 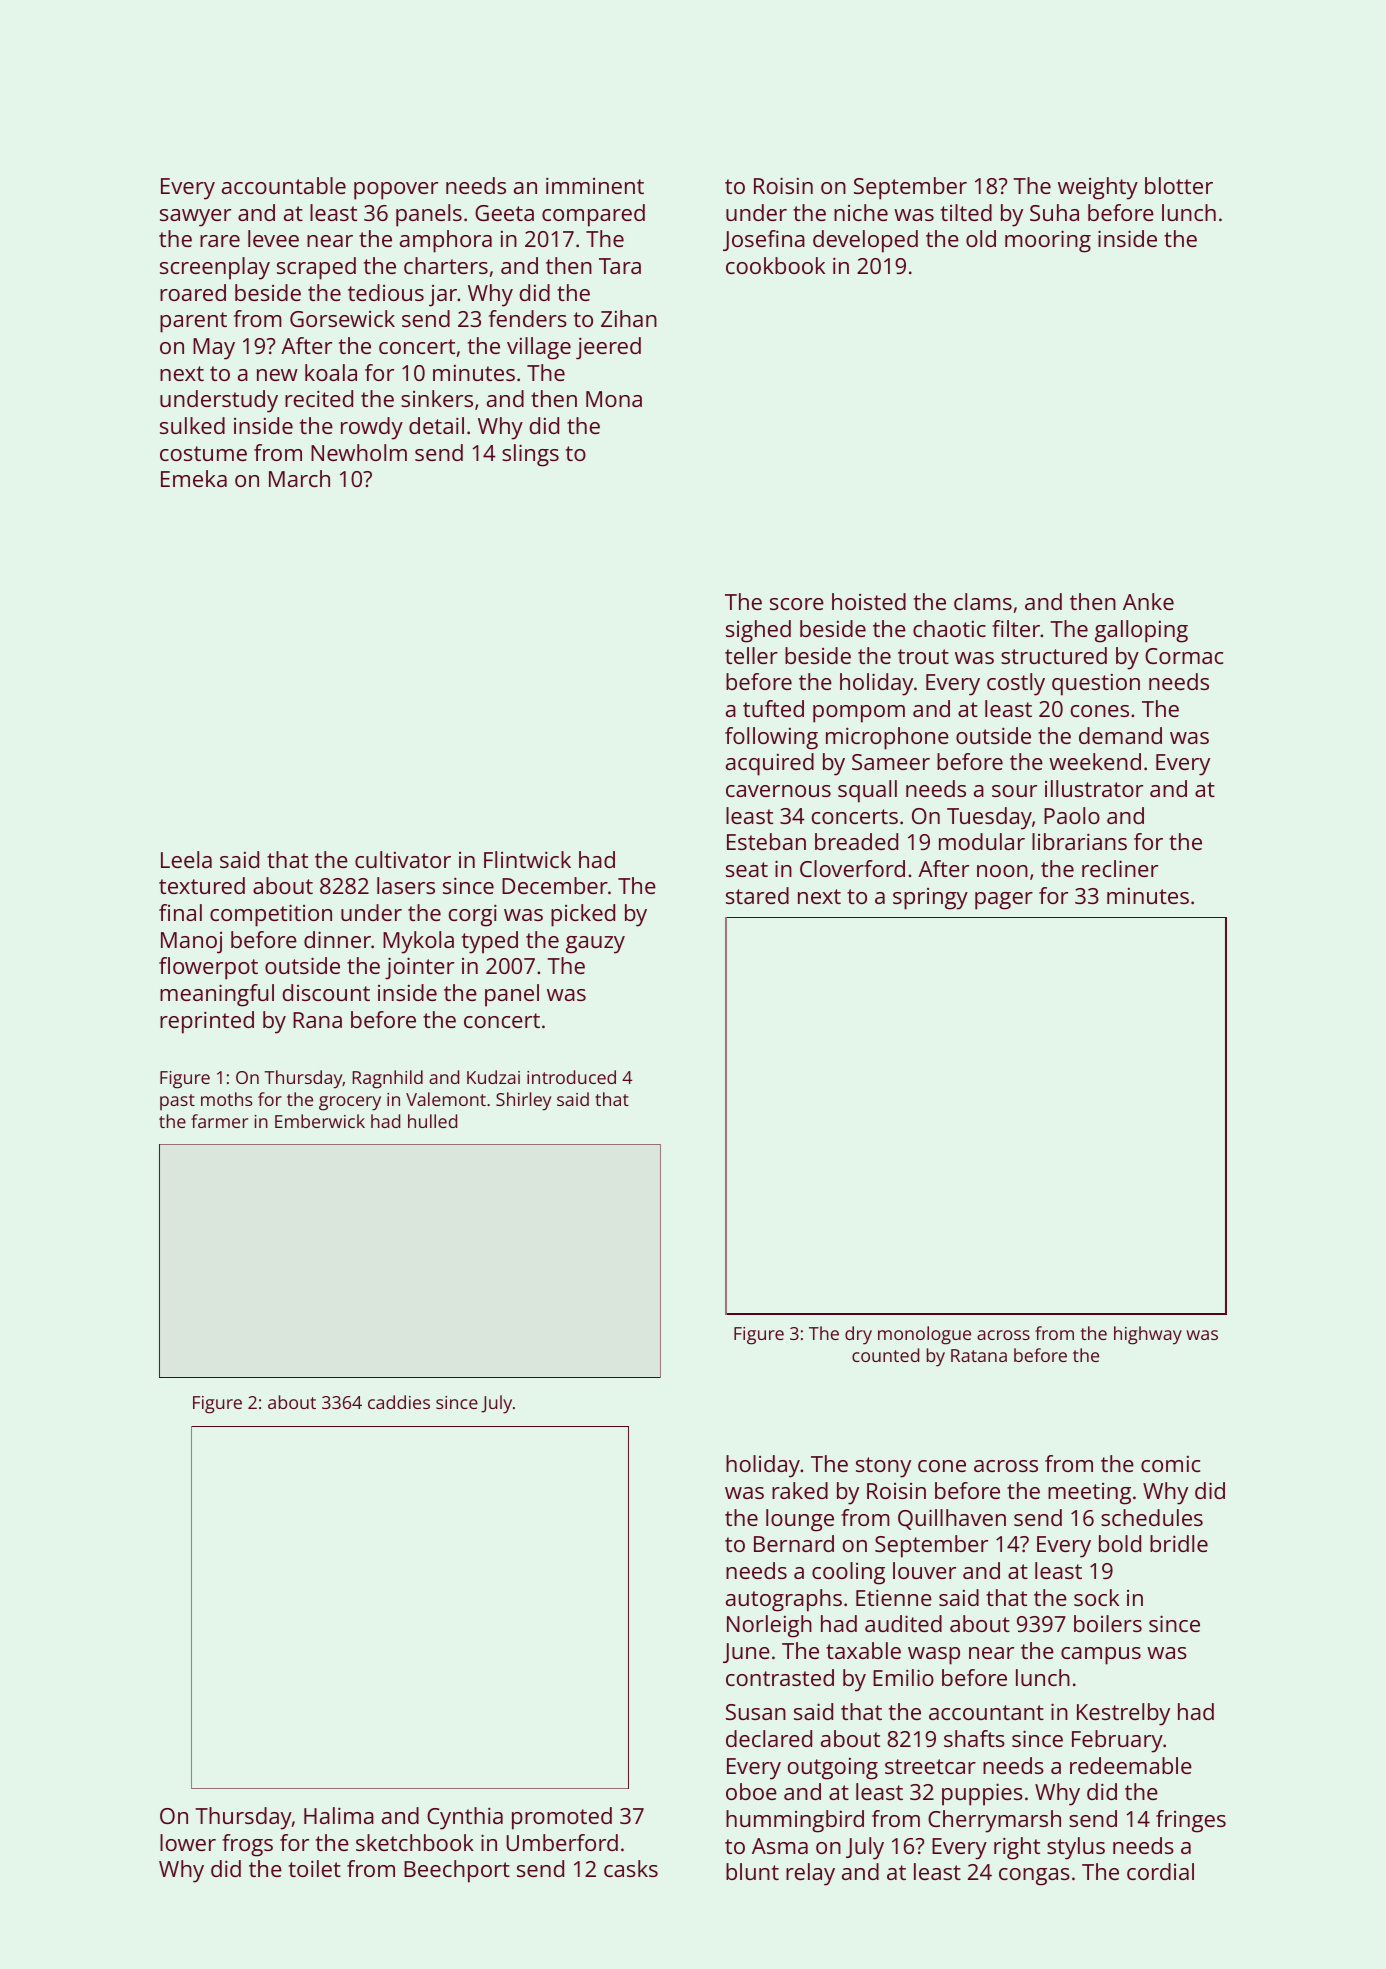 I want to click on stared, so click(x=757, y=895).
